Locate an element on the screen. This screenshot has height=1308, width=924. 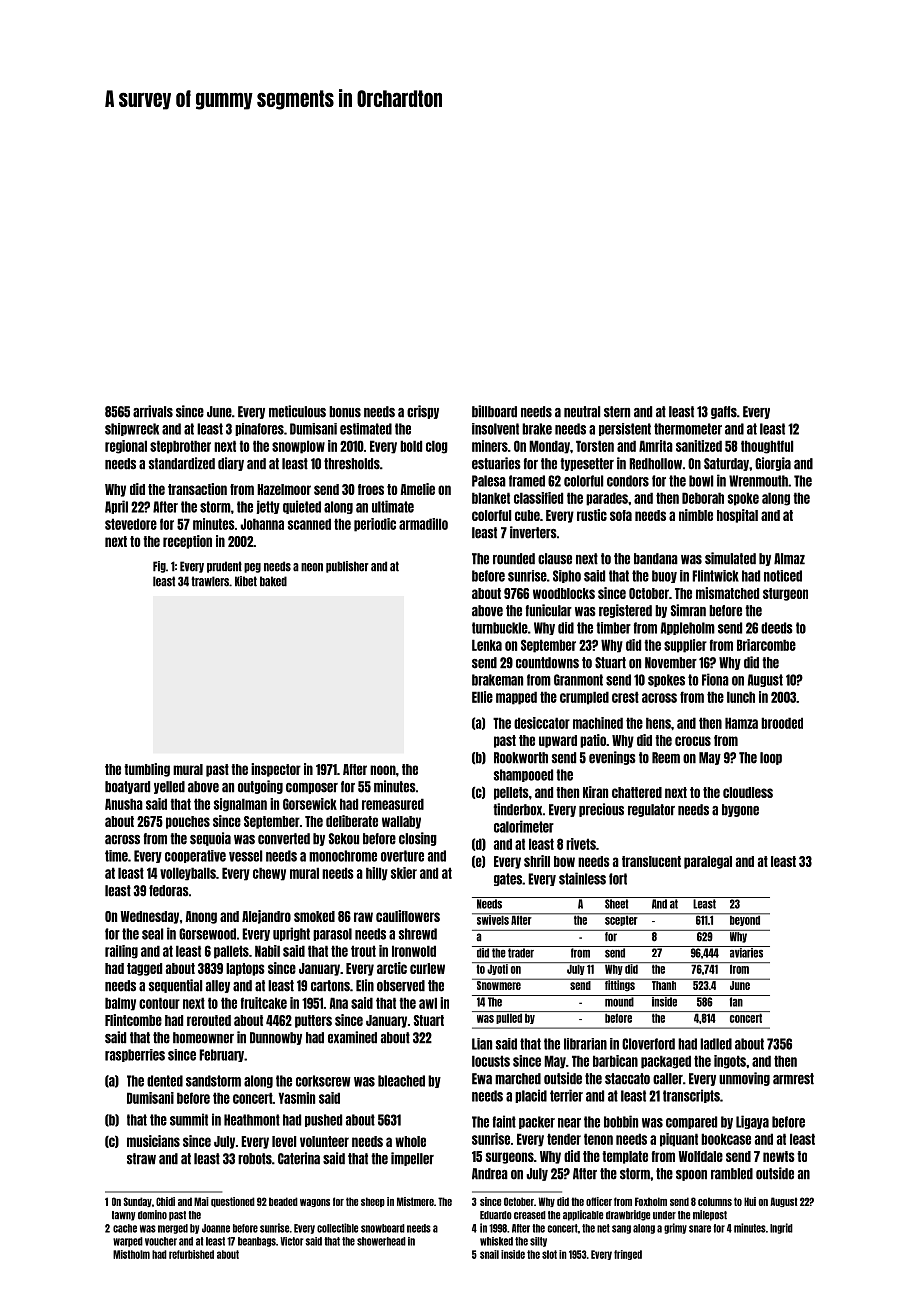
Eduardo is located at coordinates (496, 1215).
